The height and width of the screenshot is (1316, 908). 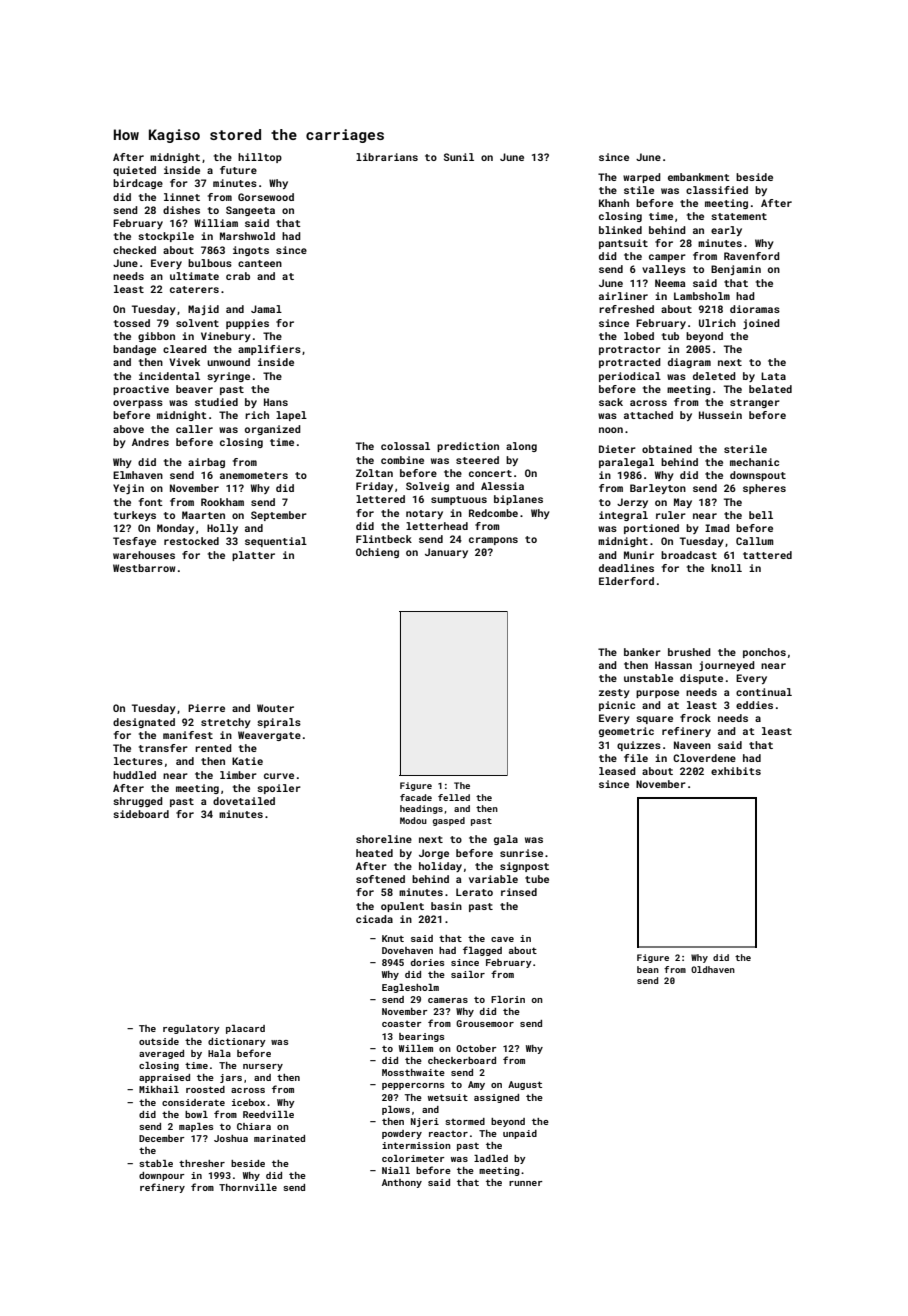 What do you see at coordinates (253, 556) in the screenshot?
I see `platter` at bounding box center [253, 556].
